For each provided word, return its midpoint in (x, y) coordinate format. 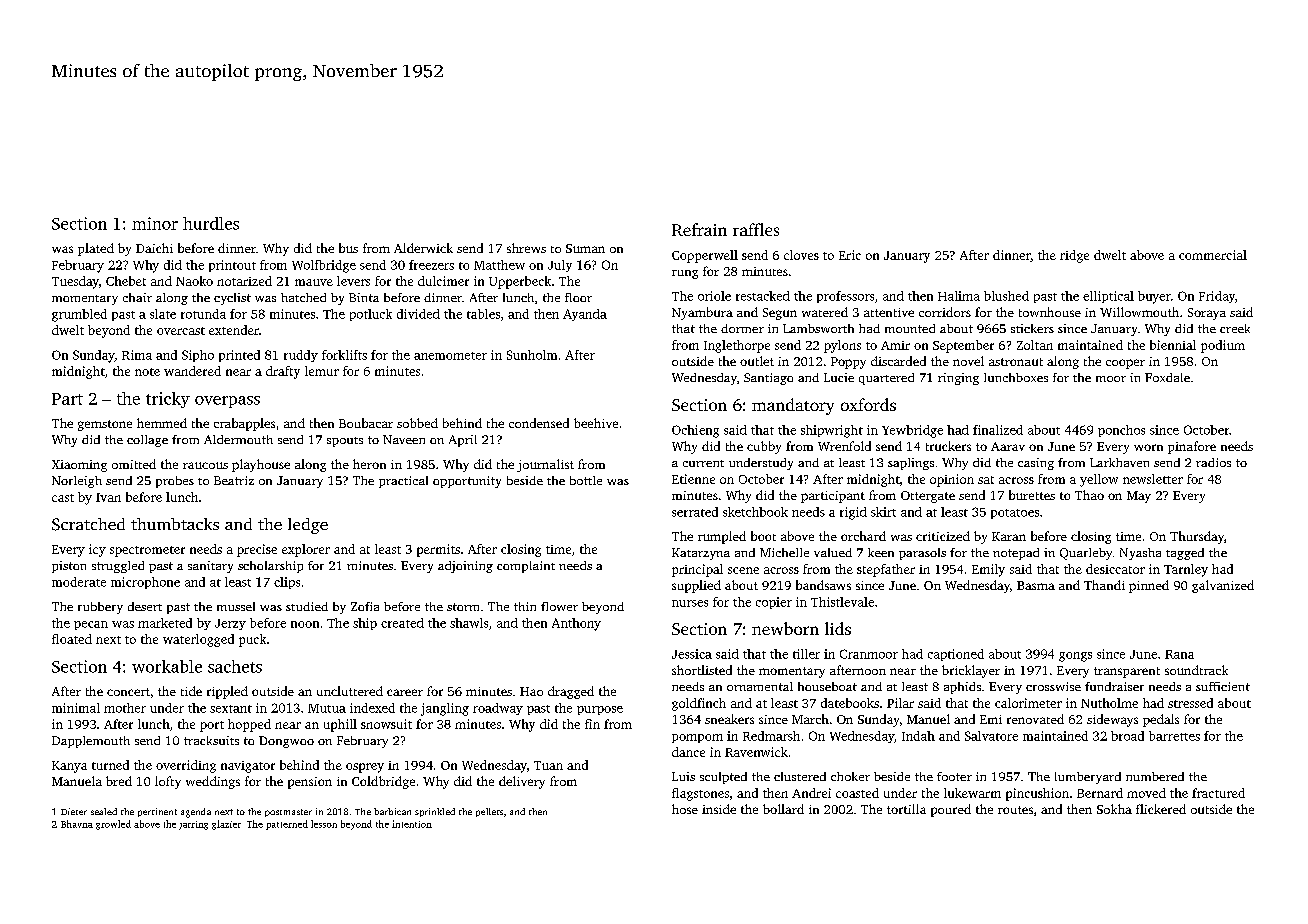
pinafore (1192, 447)
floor (578, 297)
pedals (1161, 720)
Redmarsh (771, 736)
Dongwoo (286, 742)
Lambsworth (818, 328)
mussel (236, 606)
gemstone (105, 425)
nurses (690, 603)
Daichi (154, 248)
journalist (545, 465)
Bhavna (77, 824)
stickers (1032, 328)
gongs (1075, 657)
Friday (1217, 297)
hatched (303, 297)
